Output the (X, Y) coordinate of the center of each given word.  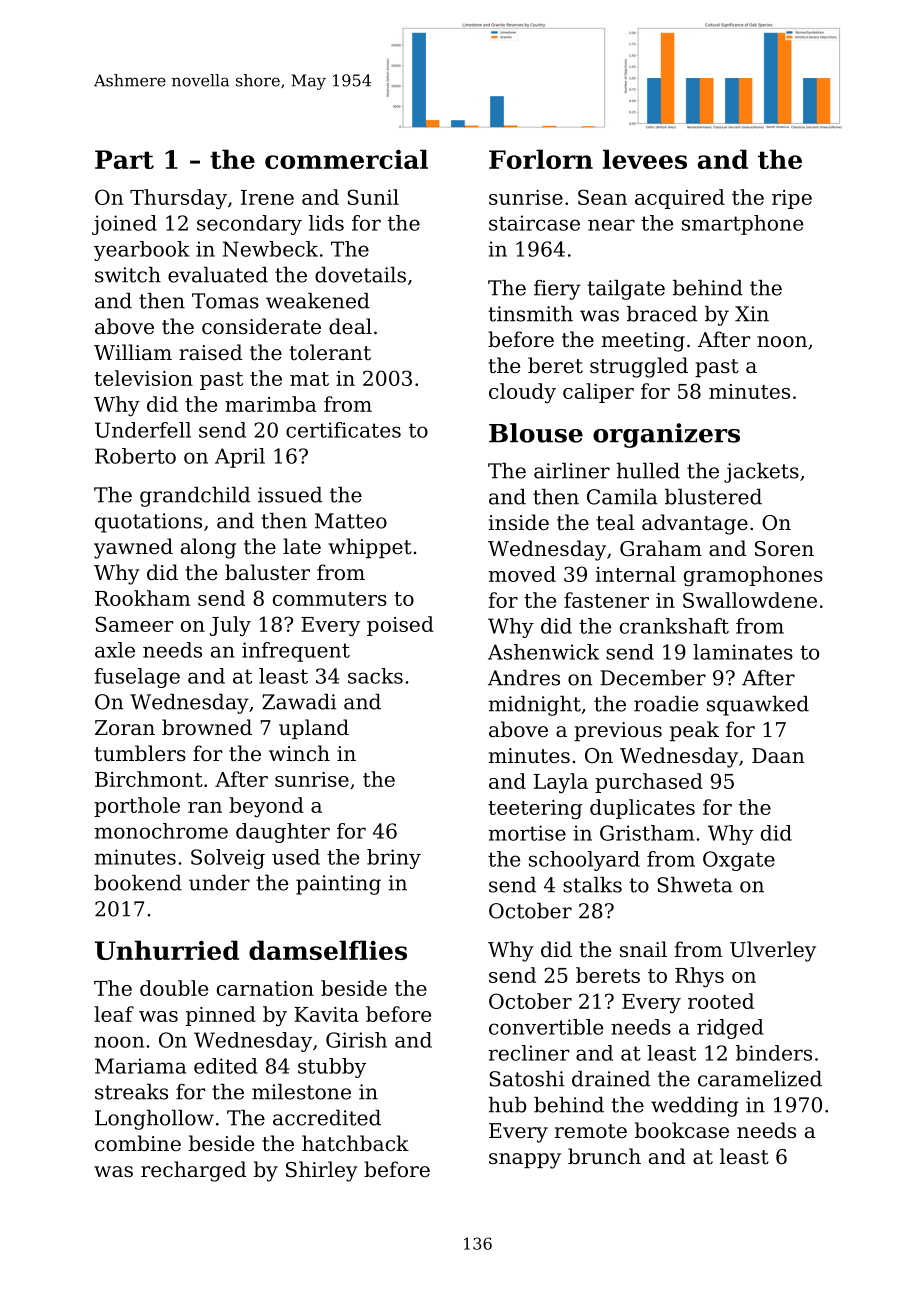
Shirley (322, 1171)
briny (394, 859)
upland (314, 729)
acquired (680, 199)
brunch (604, 1156)
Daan (778, 756)
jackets (761, 473)
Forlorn (541, 159)
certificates (343, 430)
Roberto (135, 456)
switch (128, 275)
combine (138, 1143)
